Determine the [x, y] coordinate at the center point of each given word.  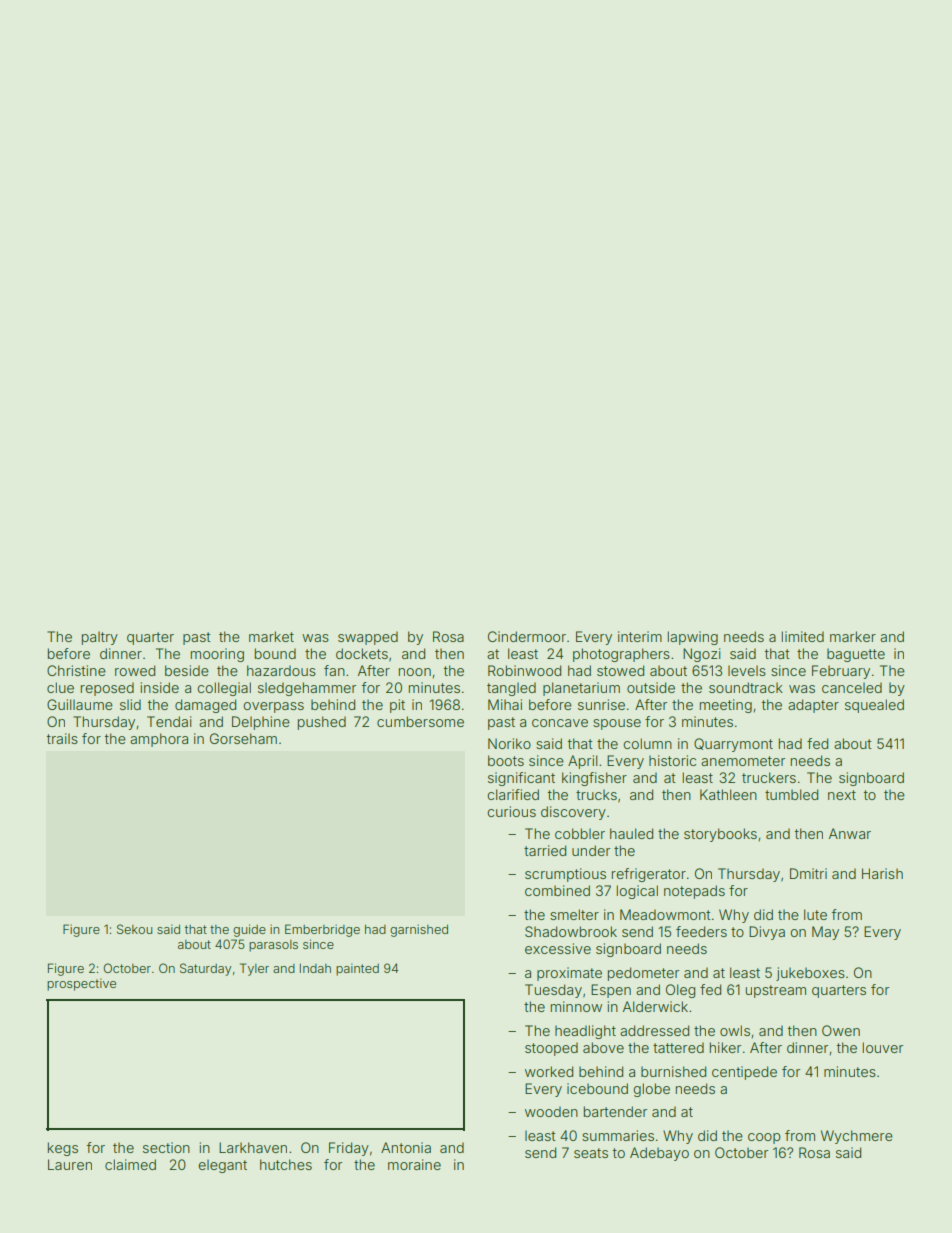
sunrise [601, 704]
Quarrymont [733, 745]
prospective [81, 984]
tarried [545, 850]
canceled [852, 687]
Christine [76, 670]
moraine [414, 1164]
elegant [222, 1166]
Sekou [134, 929]
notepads [694, 892]
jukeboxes [810, 974]
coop [764, 1138]
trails [62, 738]
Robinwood [524, 670]
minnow [576, 1006]
